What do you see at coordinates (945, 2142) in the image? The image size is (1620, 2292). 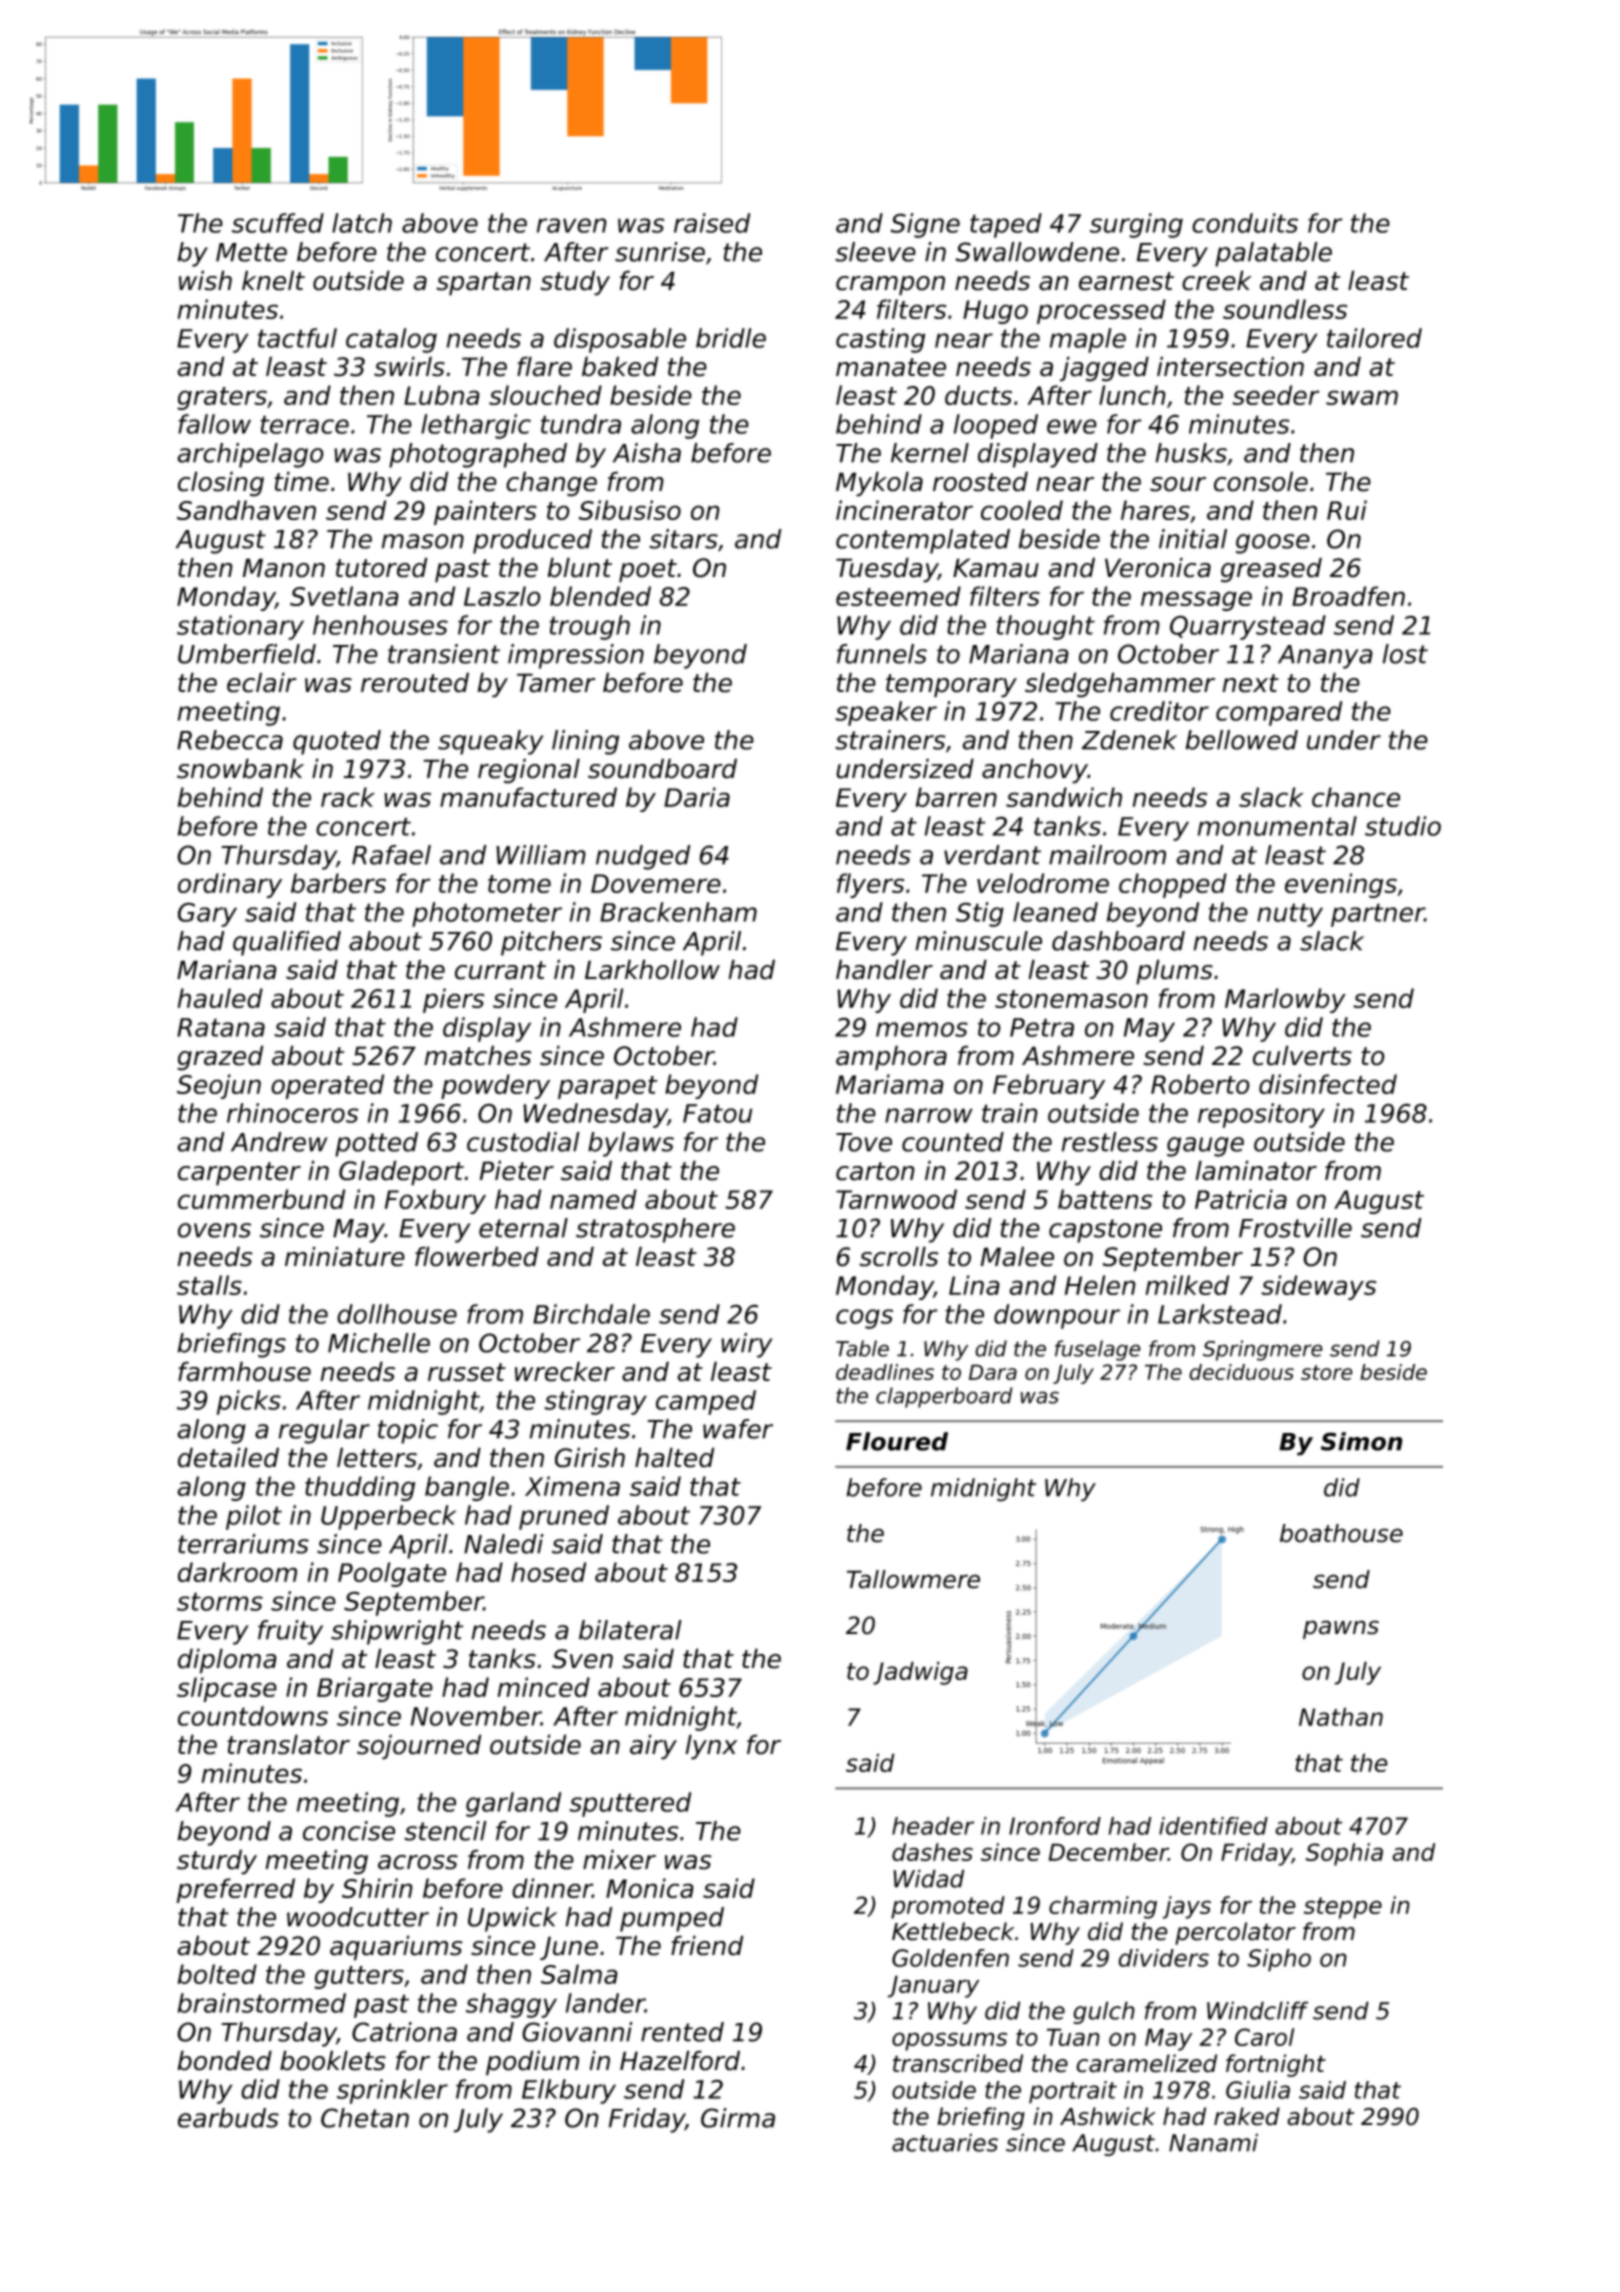 I see `actuaries` at bounding box center [945, 2142].
